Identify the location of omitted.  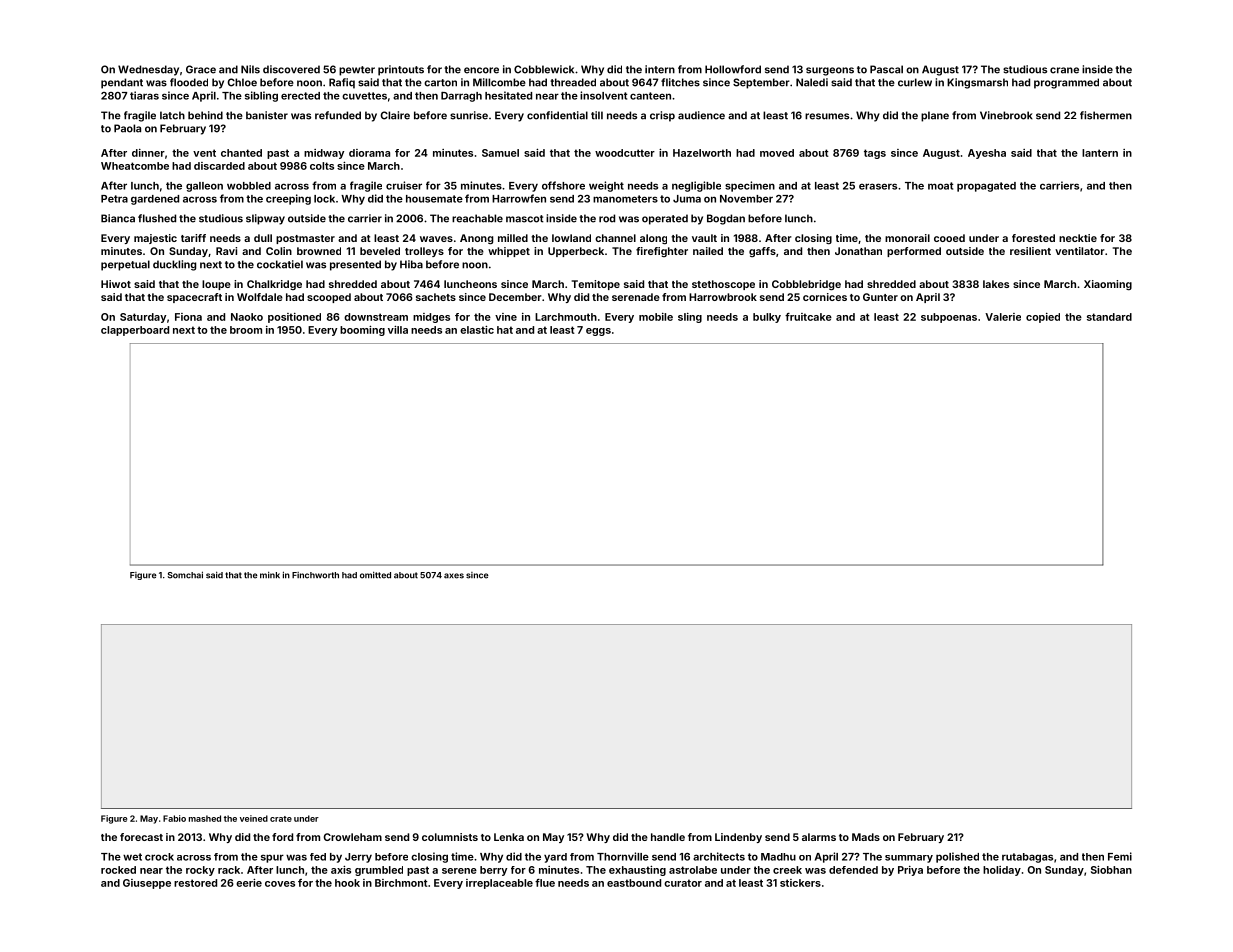
(375, 575).
